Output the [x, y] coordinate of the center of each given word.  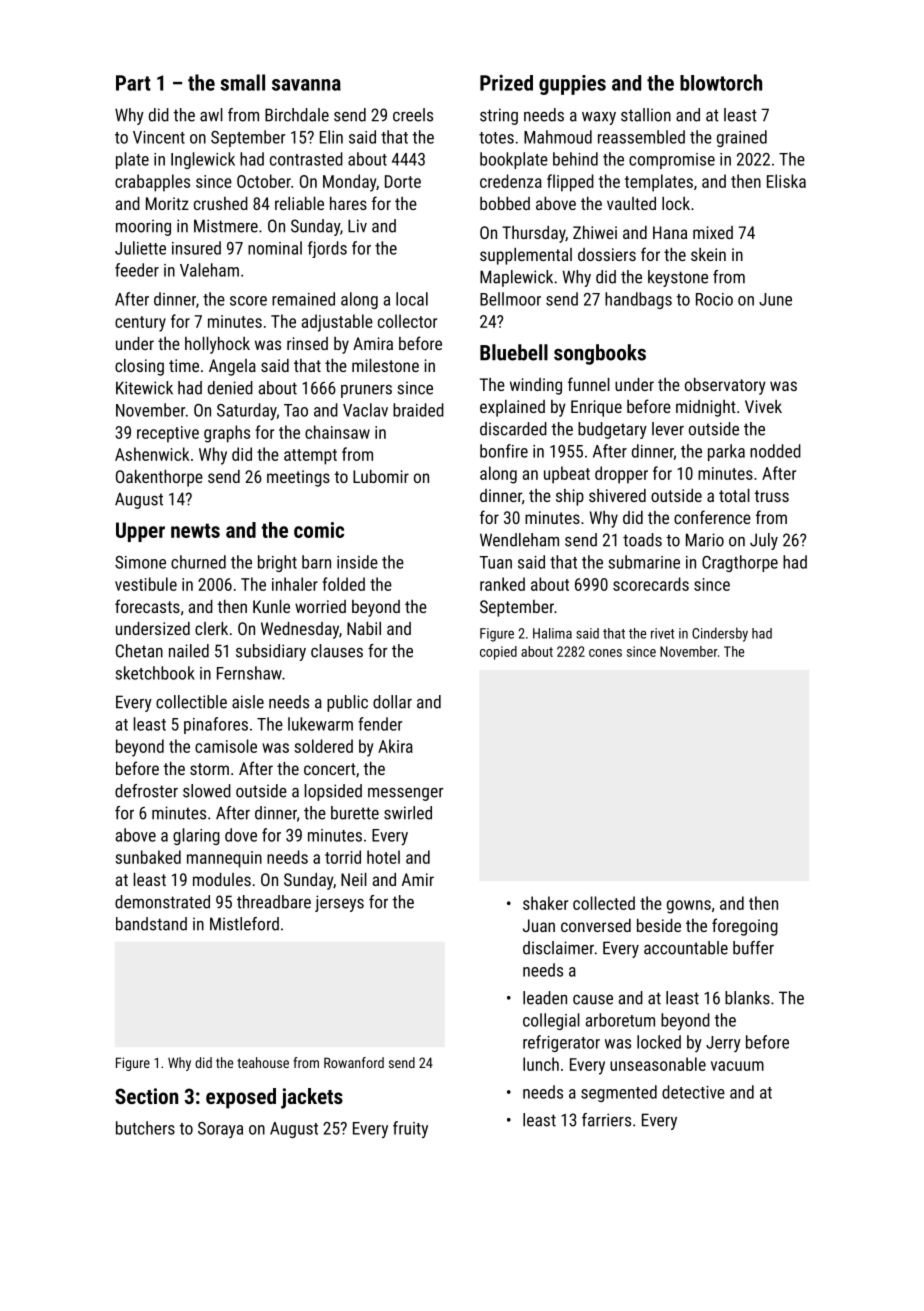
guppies [572, 85]
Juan [539, 925]
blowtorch [721, 82]
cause [593, 1000]
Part [133, 83]
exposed [241, 1098]
